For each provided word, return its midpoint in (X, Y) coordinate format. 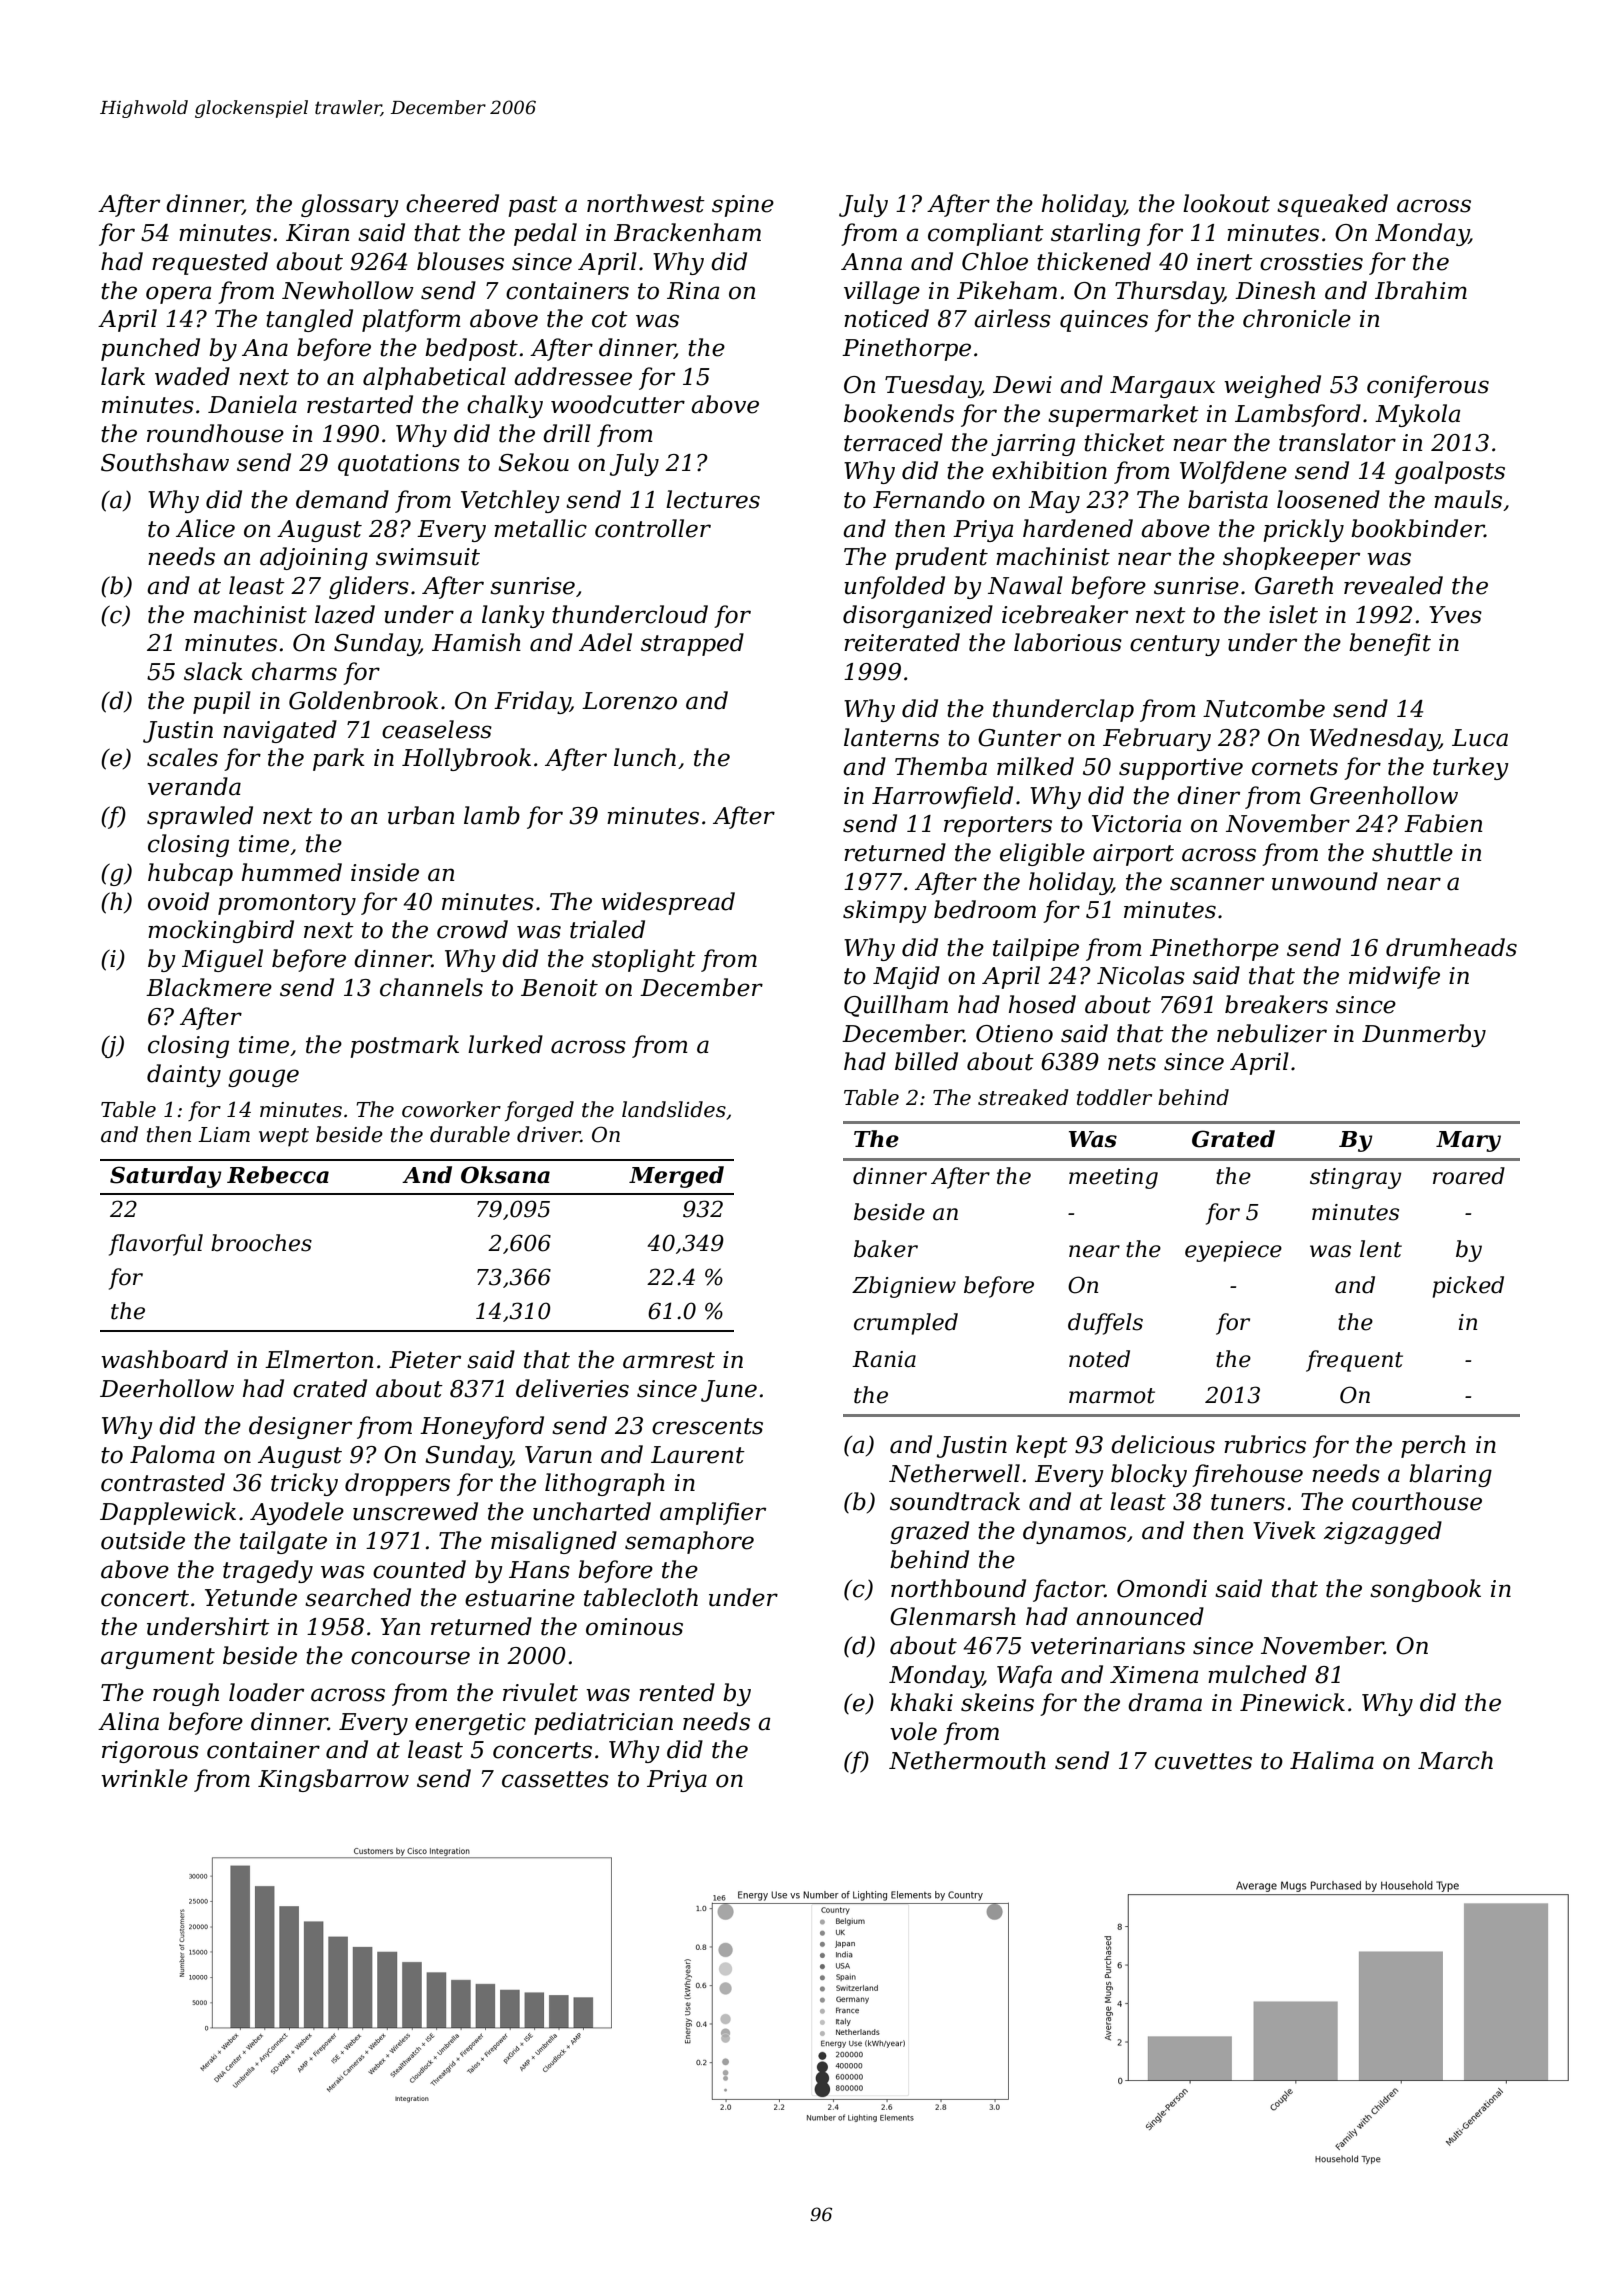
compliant (986, 234)
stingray (1355, 1178)
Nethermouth (967, 1760)
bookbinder (1418, 528)
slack (213, 671)
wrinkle (144, 1778)
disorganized (918, 616)
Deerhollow (167, 1388)
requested (210, 263)
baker (886, 1249)
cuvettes (1203, 1761)
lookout (1226, 203)
